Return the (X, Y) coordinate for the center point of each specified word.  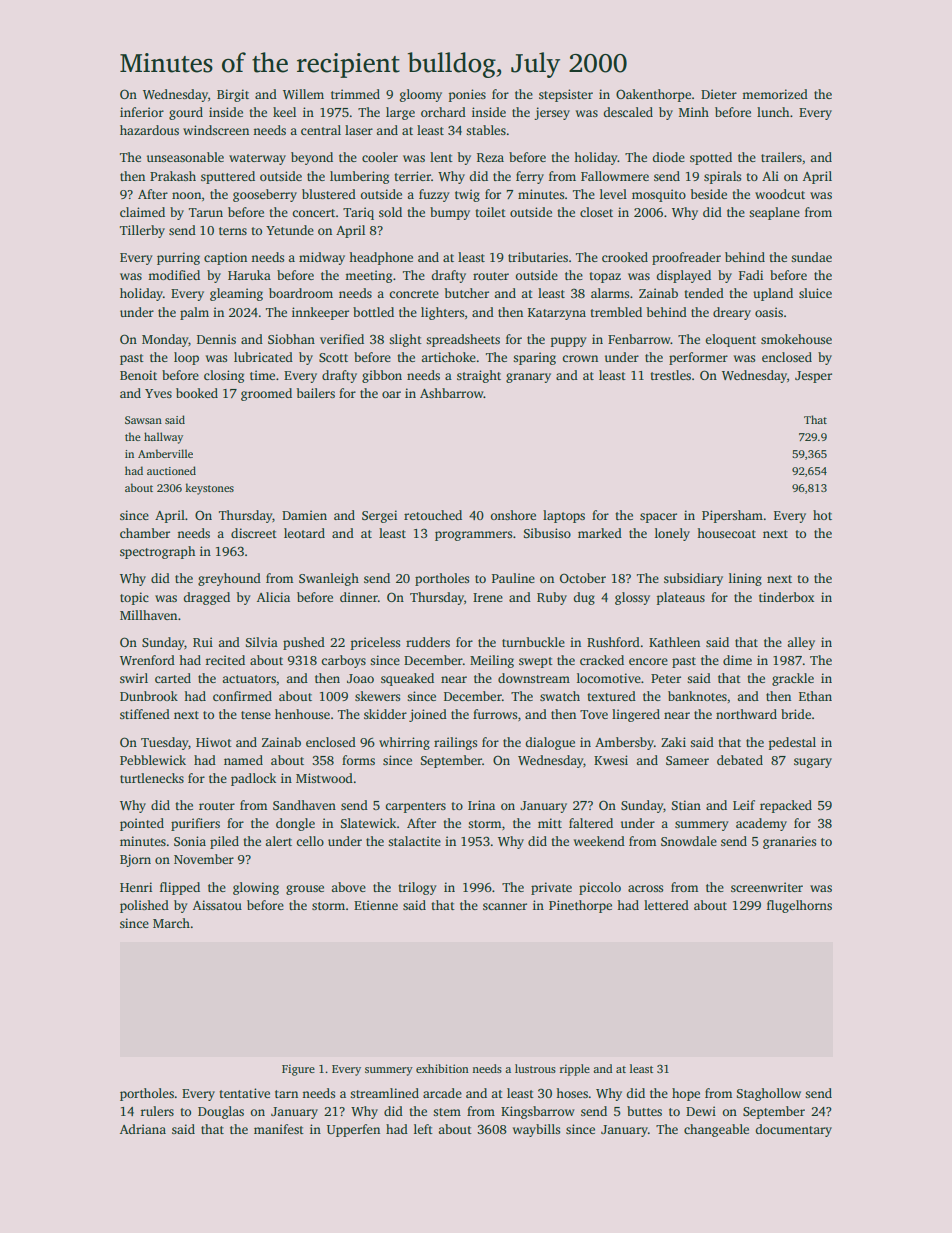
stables (486, 130)
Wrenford (147, 660)
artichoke (449, 357)
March (171, 923)
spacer (658, 518)
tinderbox (786, 597)
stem (447, 1112)
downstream (534, 678)
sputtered (228, 177)
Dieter (719, 94)
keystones (210, 489)
